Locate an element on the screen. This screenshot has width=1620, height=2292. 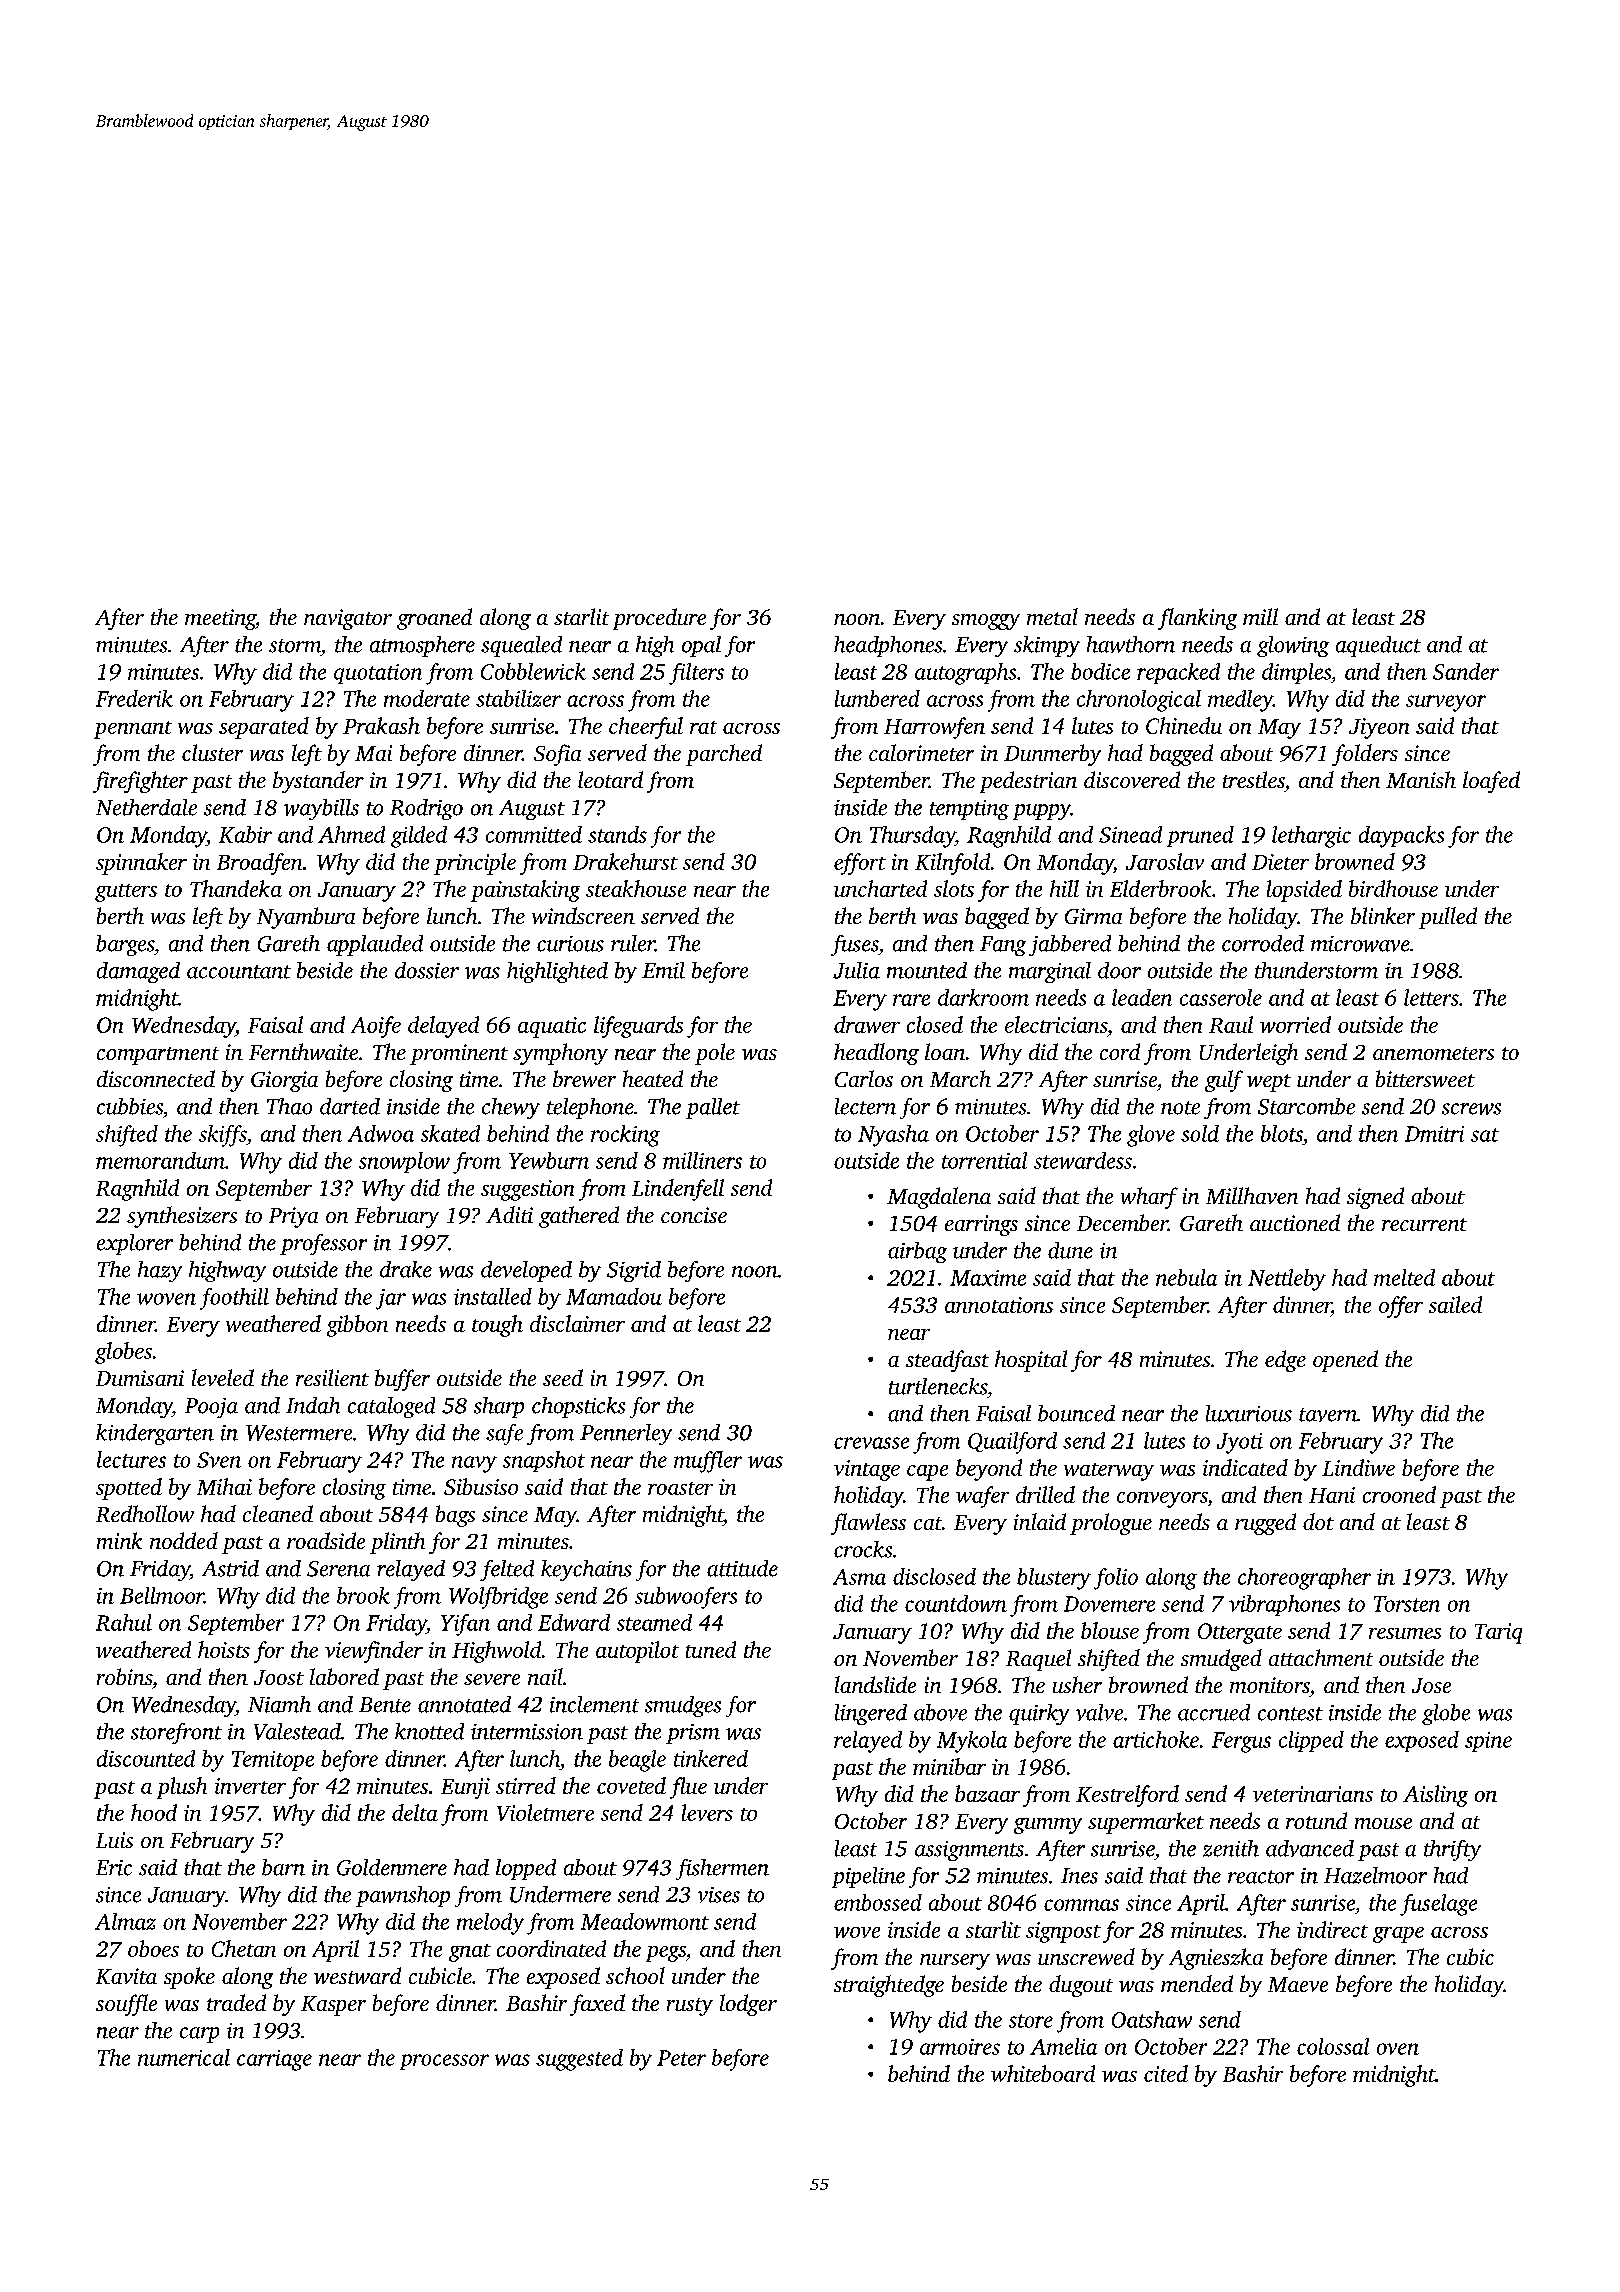
wafer is located at coordinates (982, 1497).
